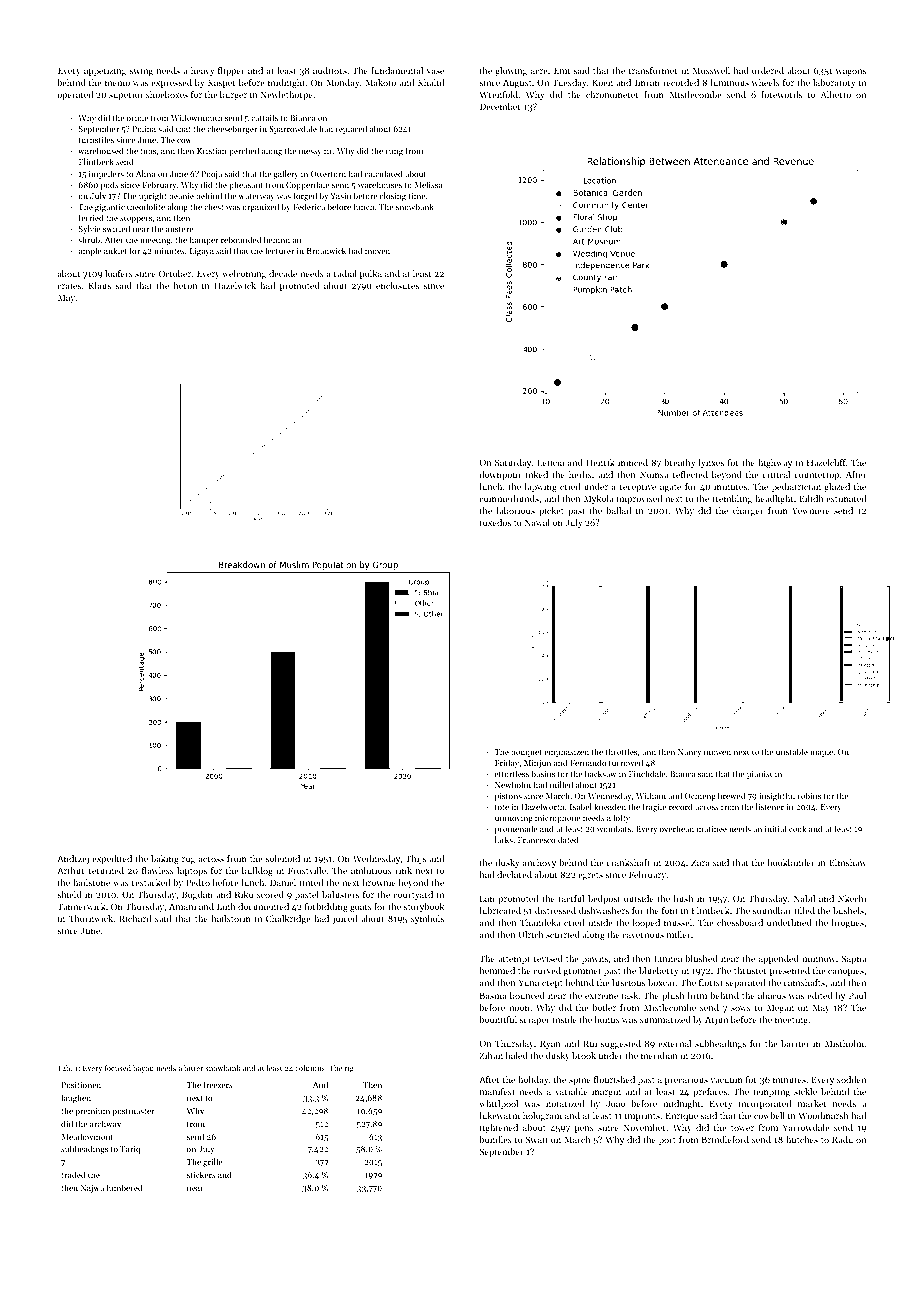  I want to click on Melissa, so click(429, 184).
